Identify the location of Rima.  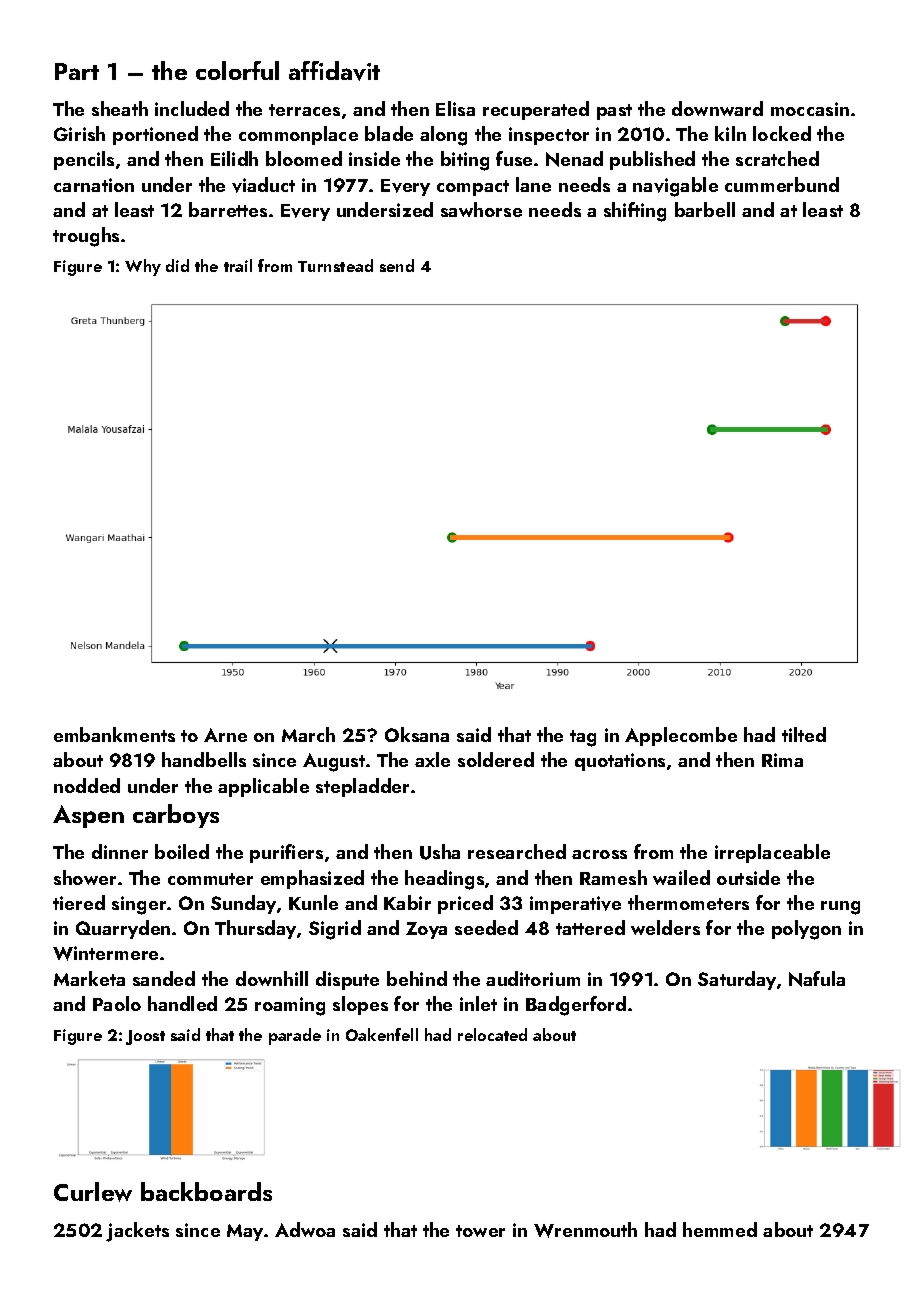
(782, 760).
